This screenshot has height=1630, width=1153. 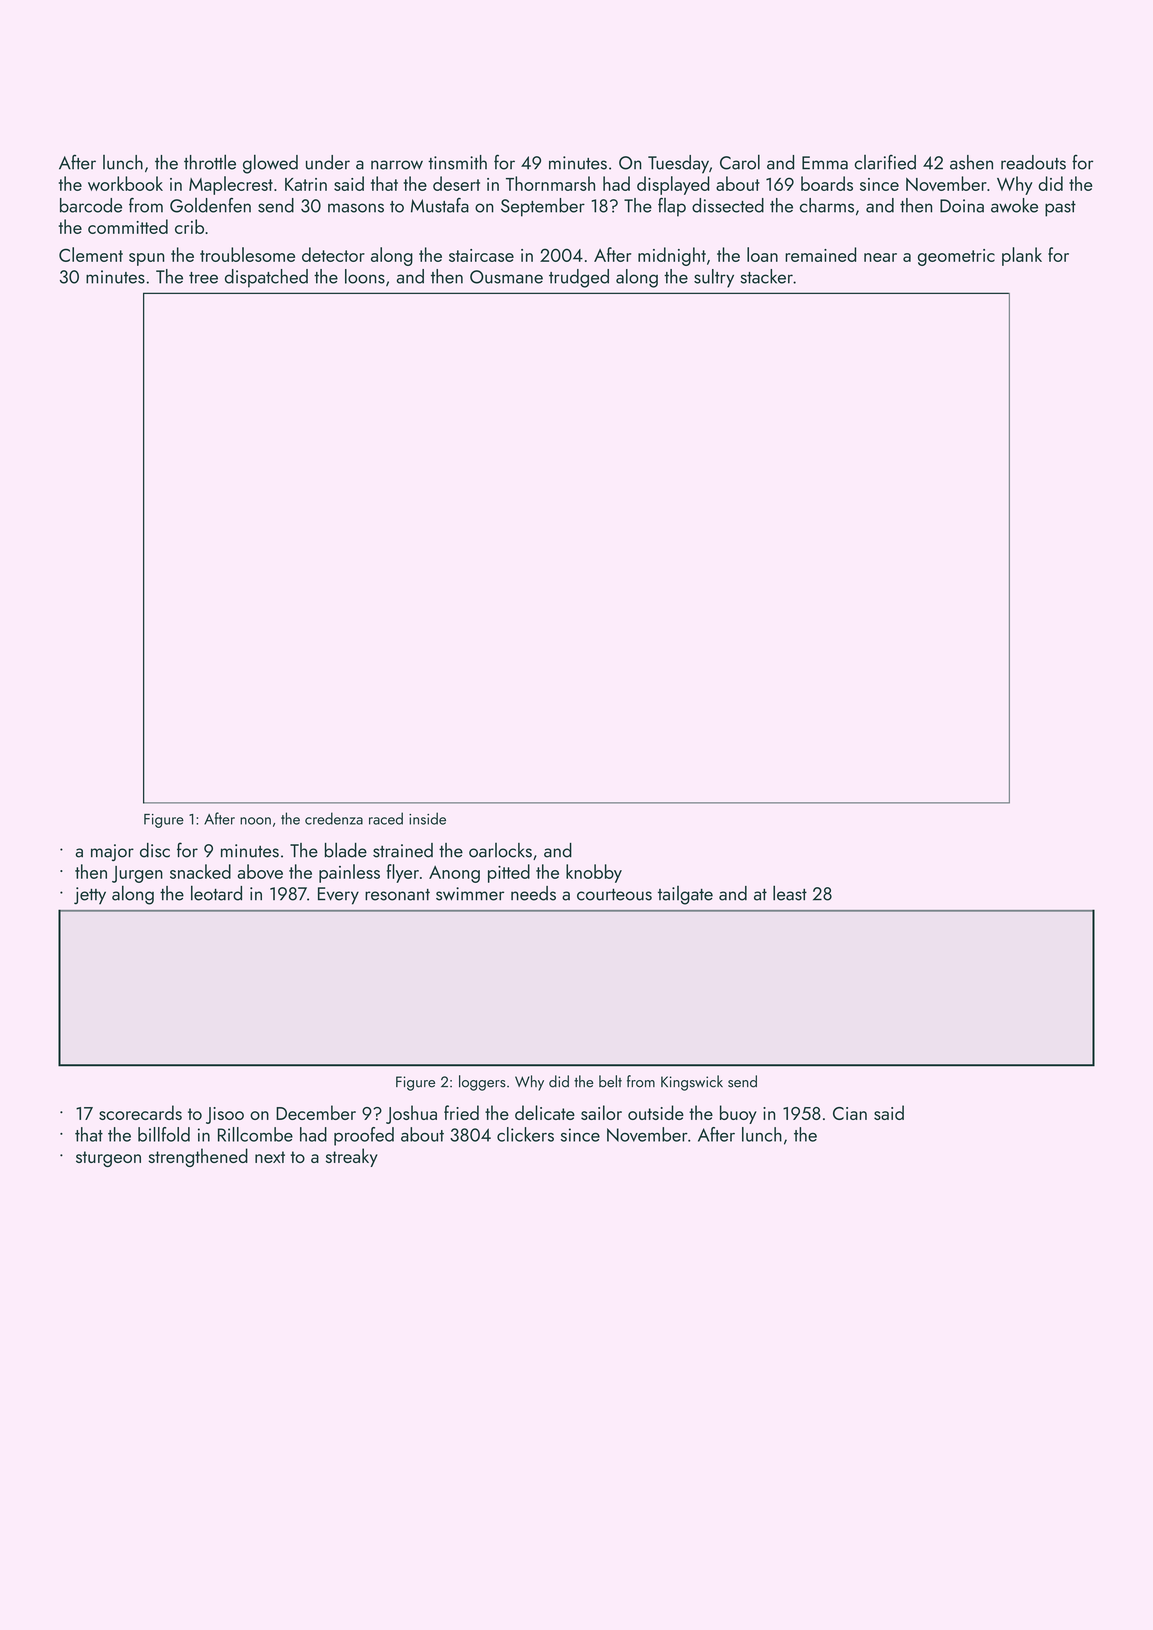 I want to click on Every, so click(x=338, y=896).
